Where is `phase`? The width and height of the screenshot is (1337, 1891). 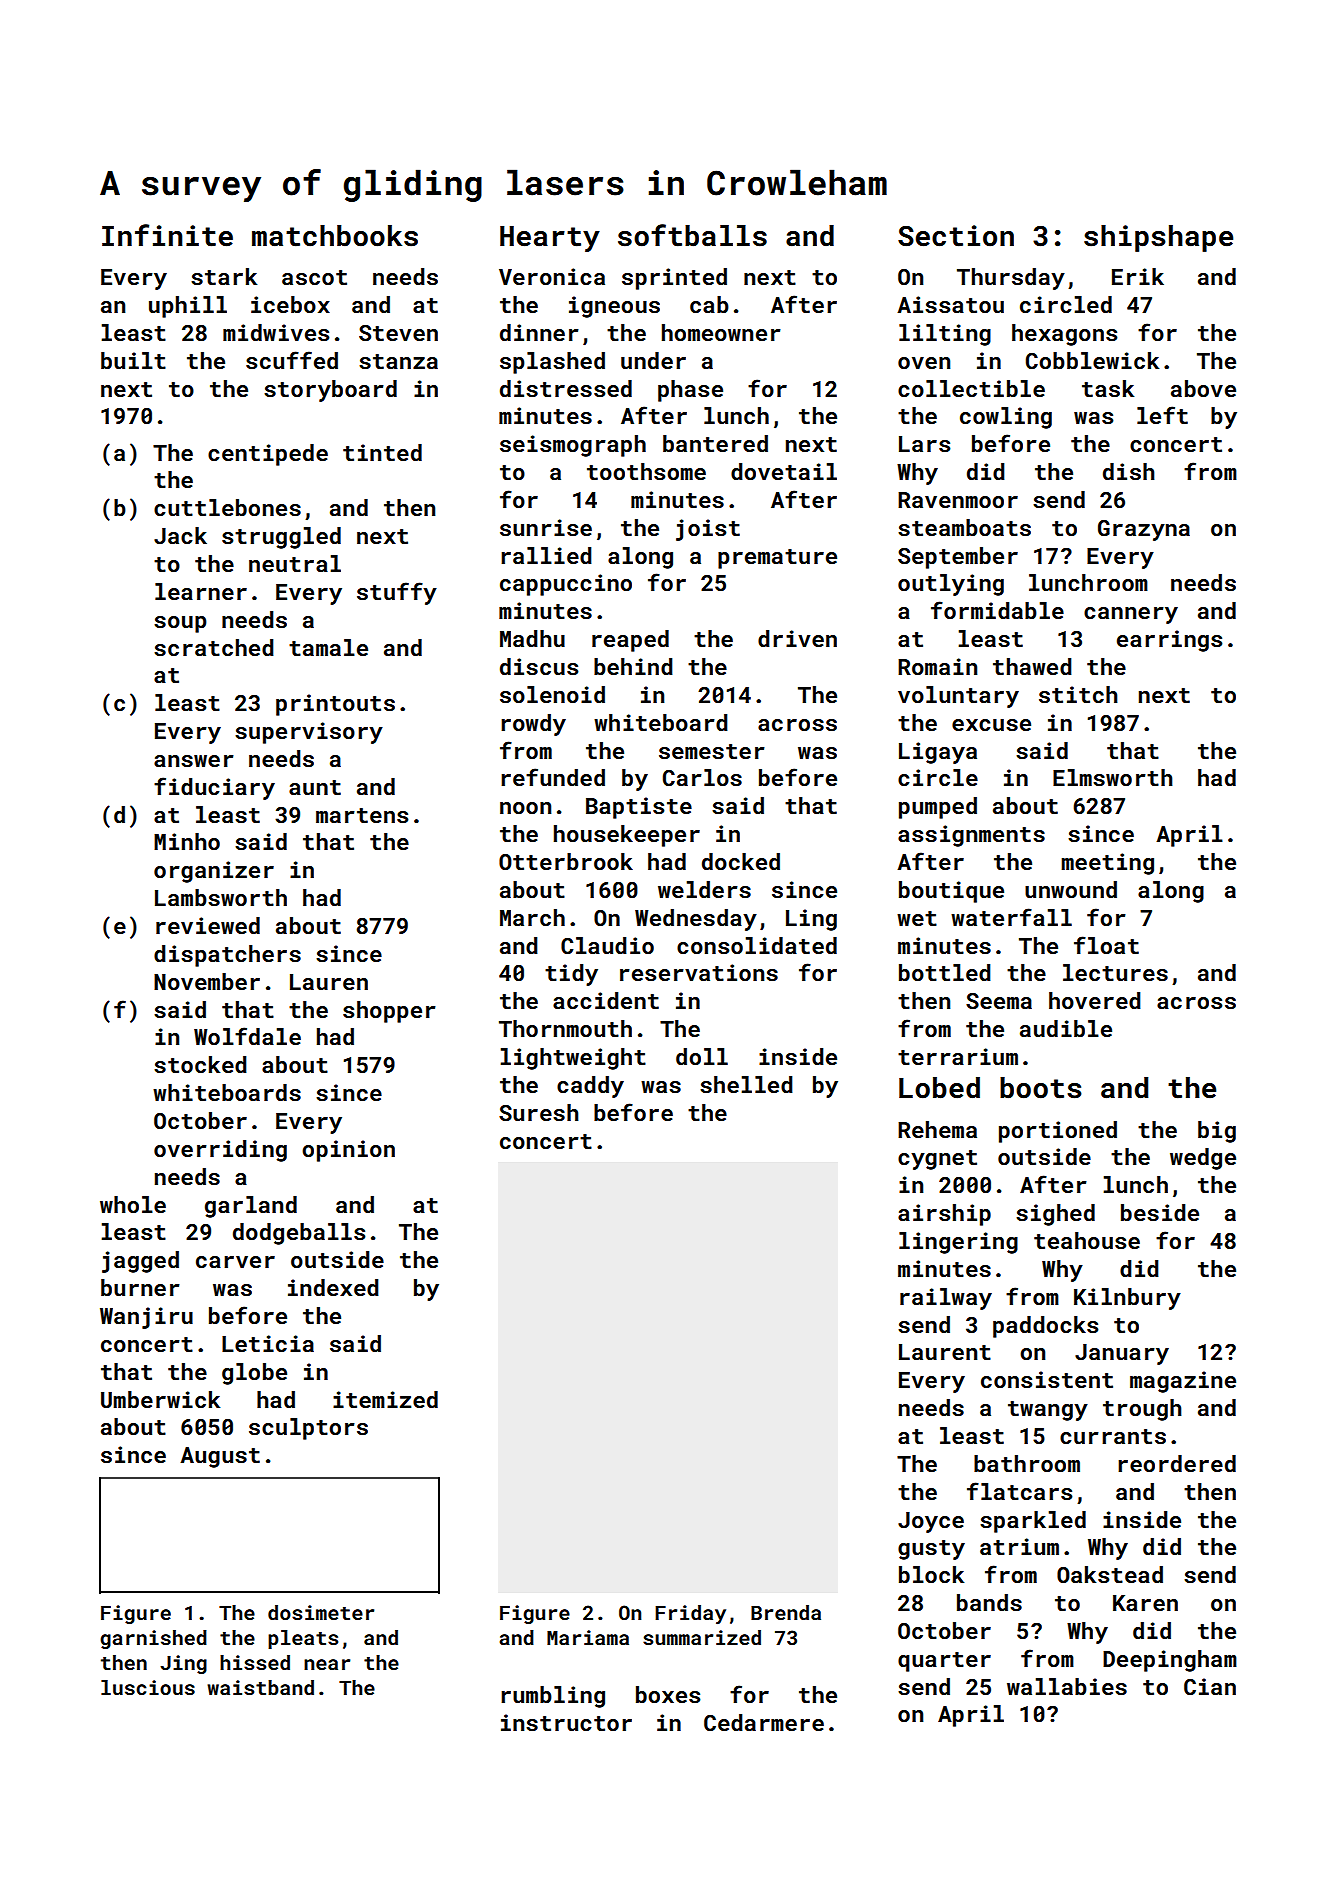 phase is located at coordinates (690, 391).
